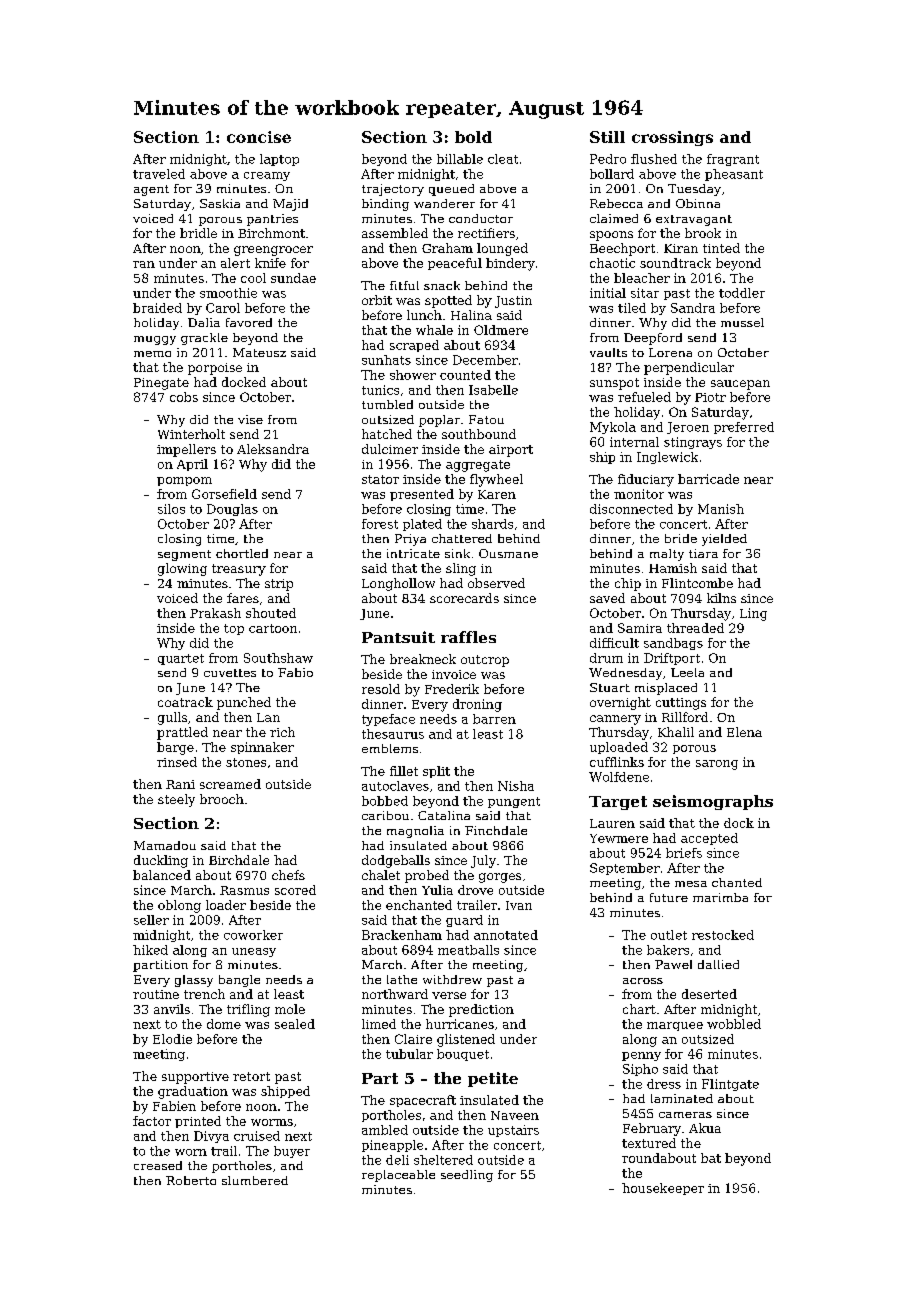 This image has height=1316, width=908. What do you see at coordinates (713, 802) in the image?
I see `seismographs` at bounding box center [713, 802].
